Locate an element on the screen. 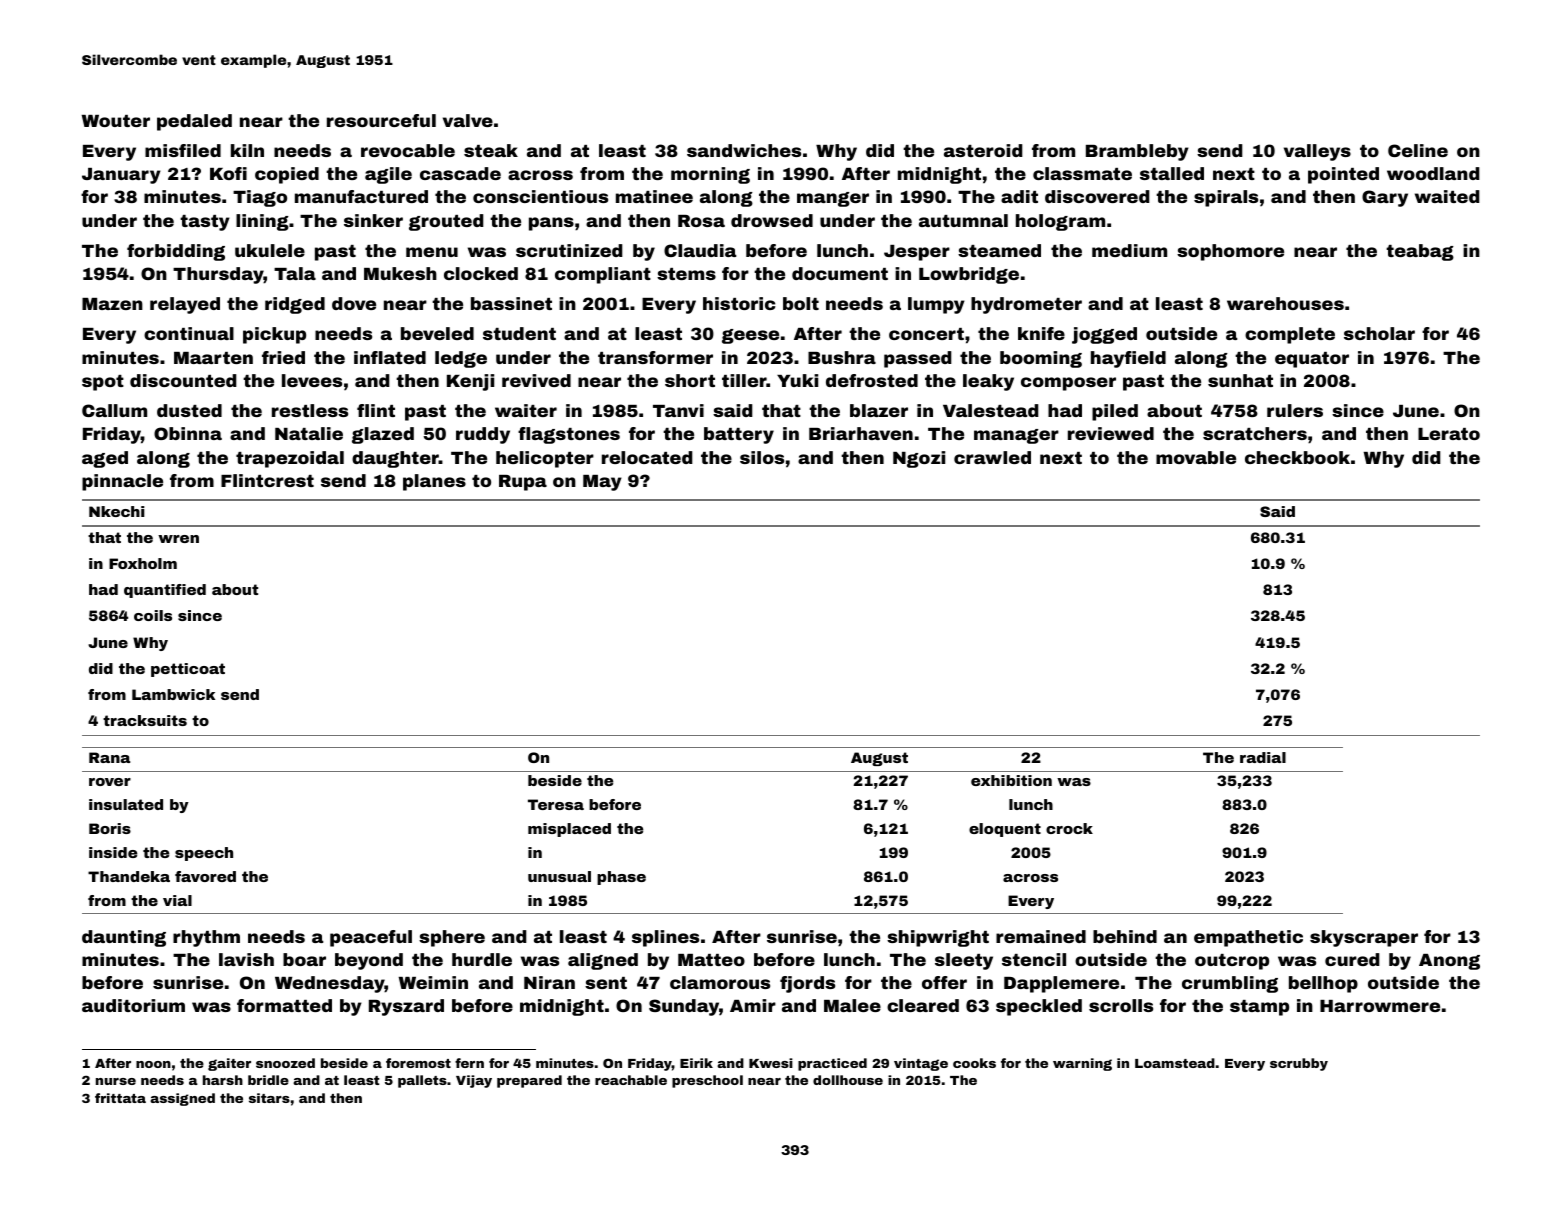 Image resolution: width=1562 pixels, height=1207 pixels. movable is located at coordinates (1196, 457).
